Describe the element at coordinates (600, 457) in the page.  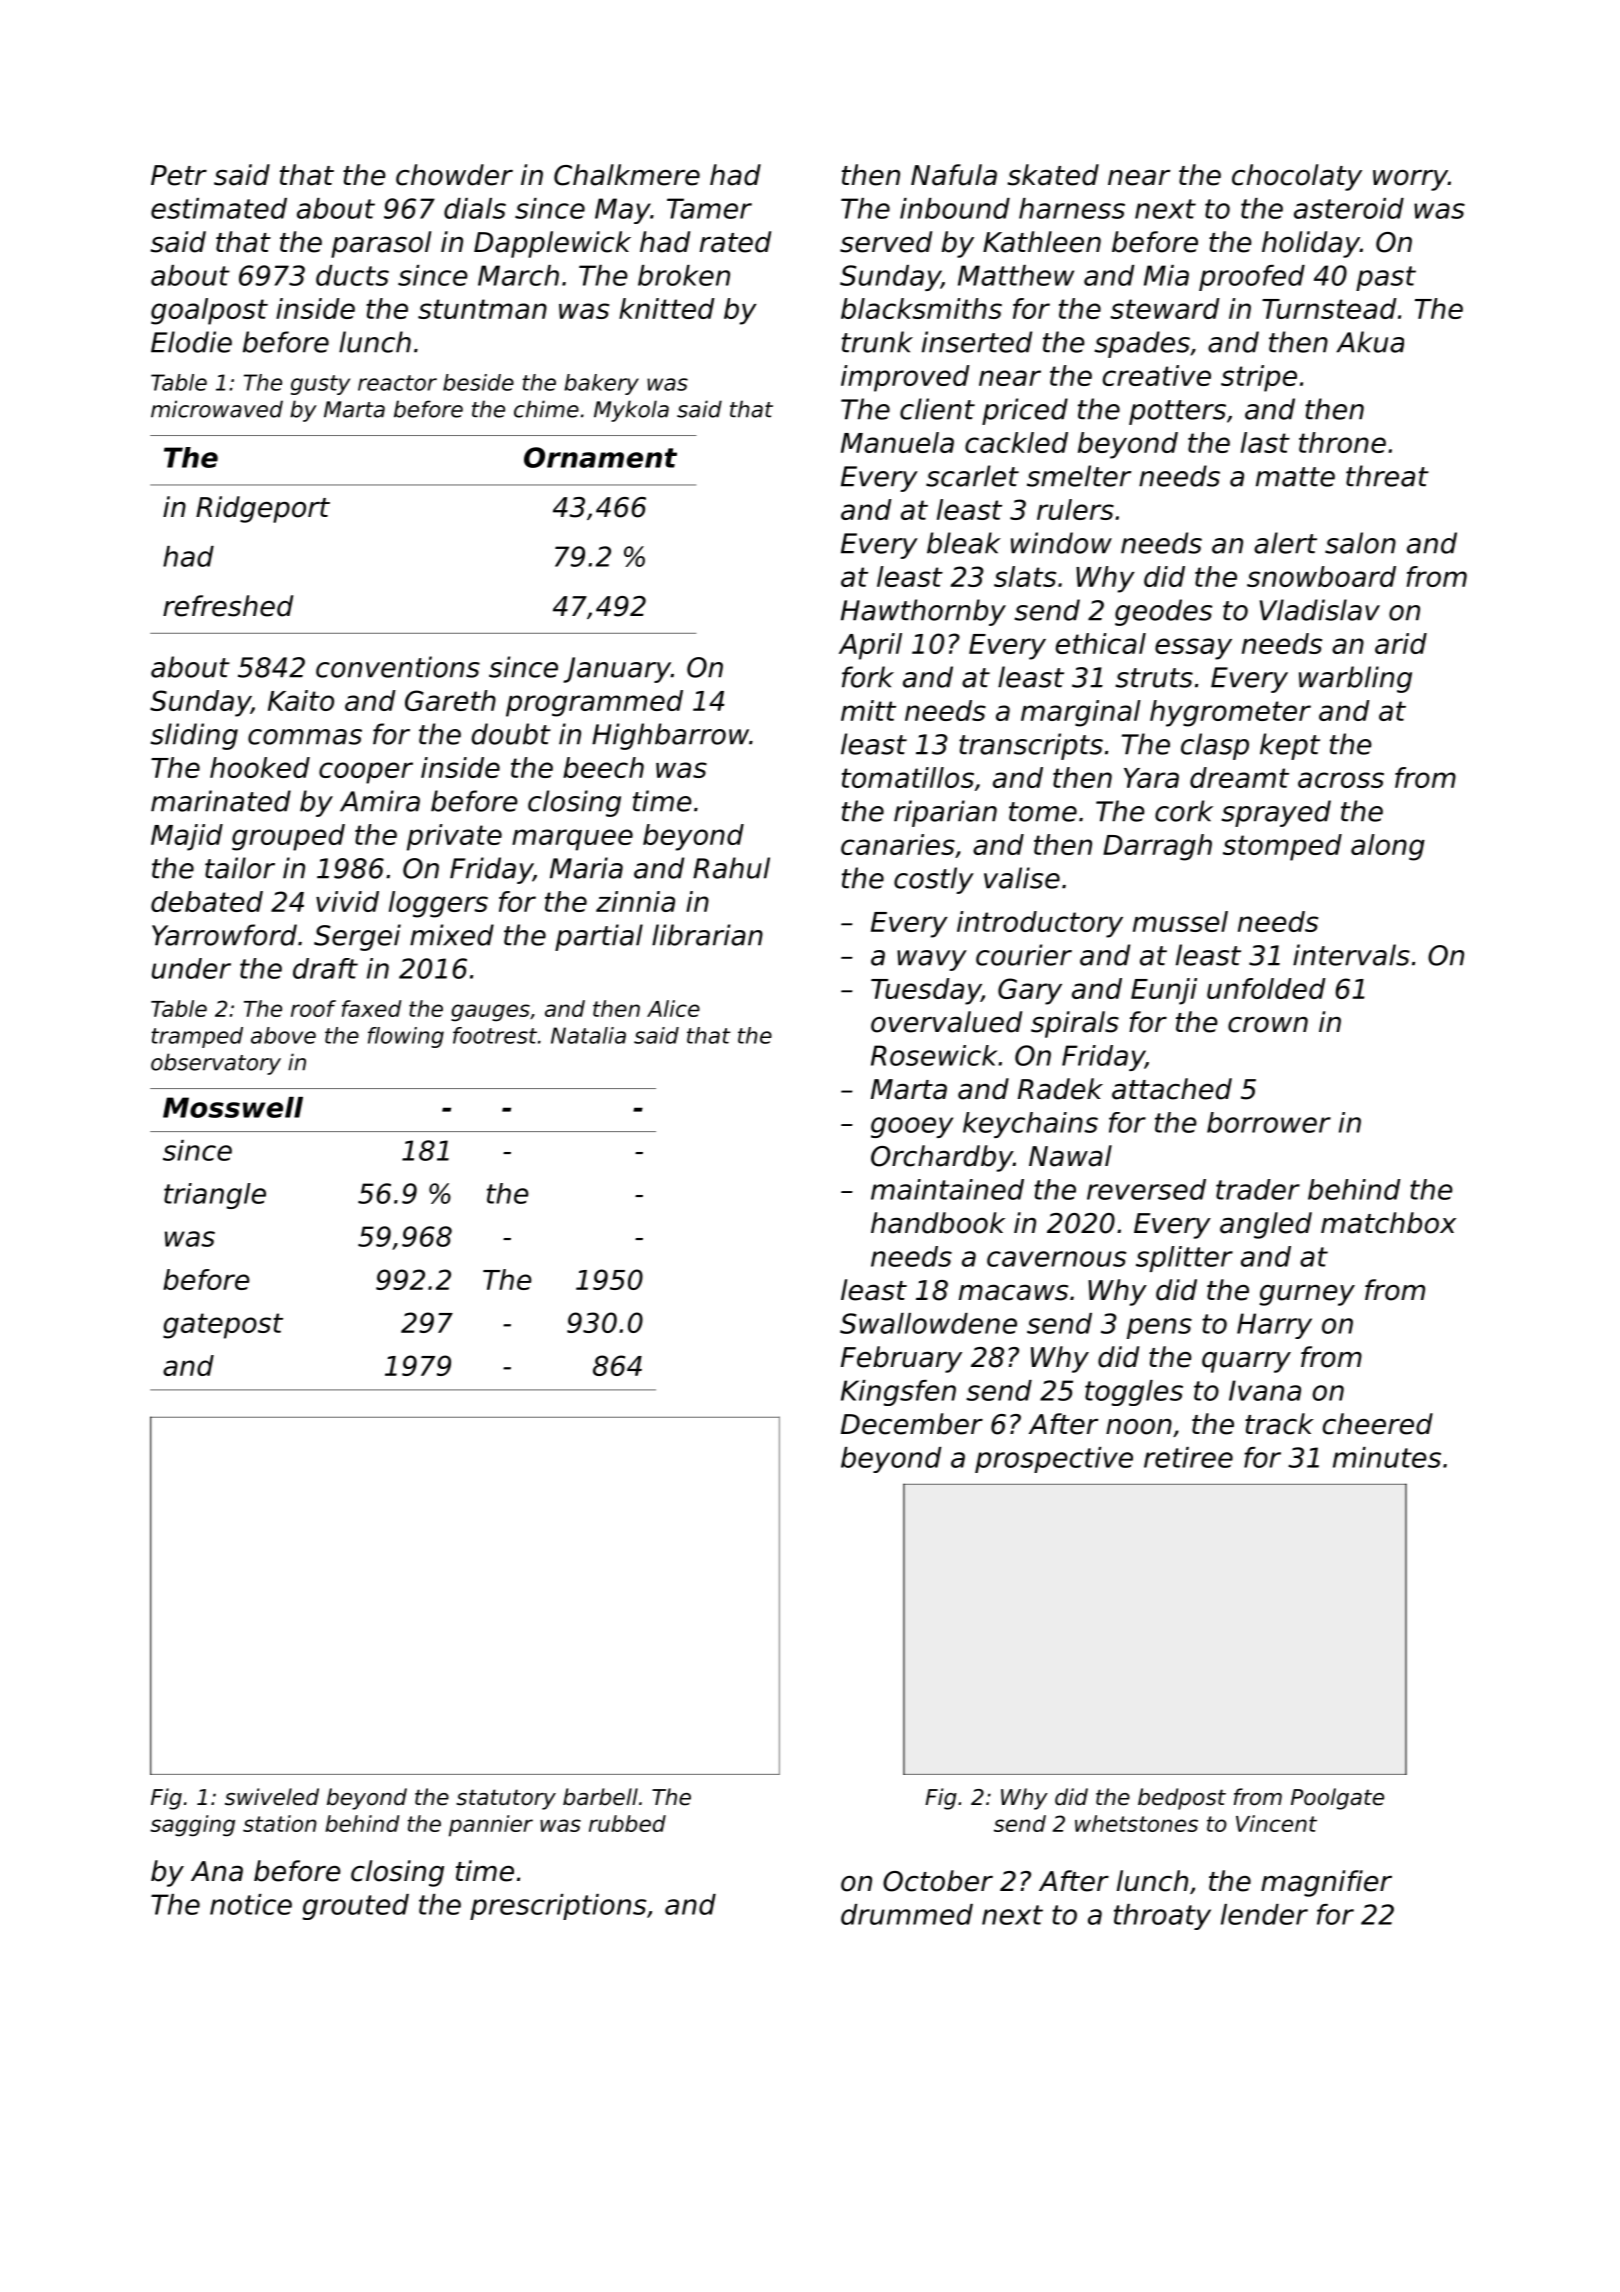
I see `Ornament` at that location.
